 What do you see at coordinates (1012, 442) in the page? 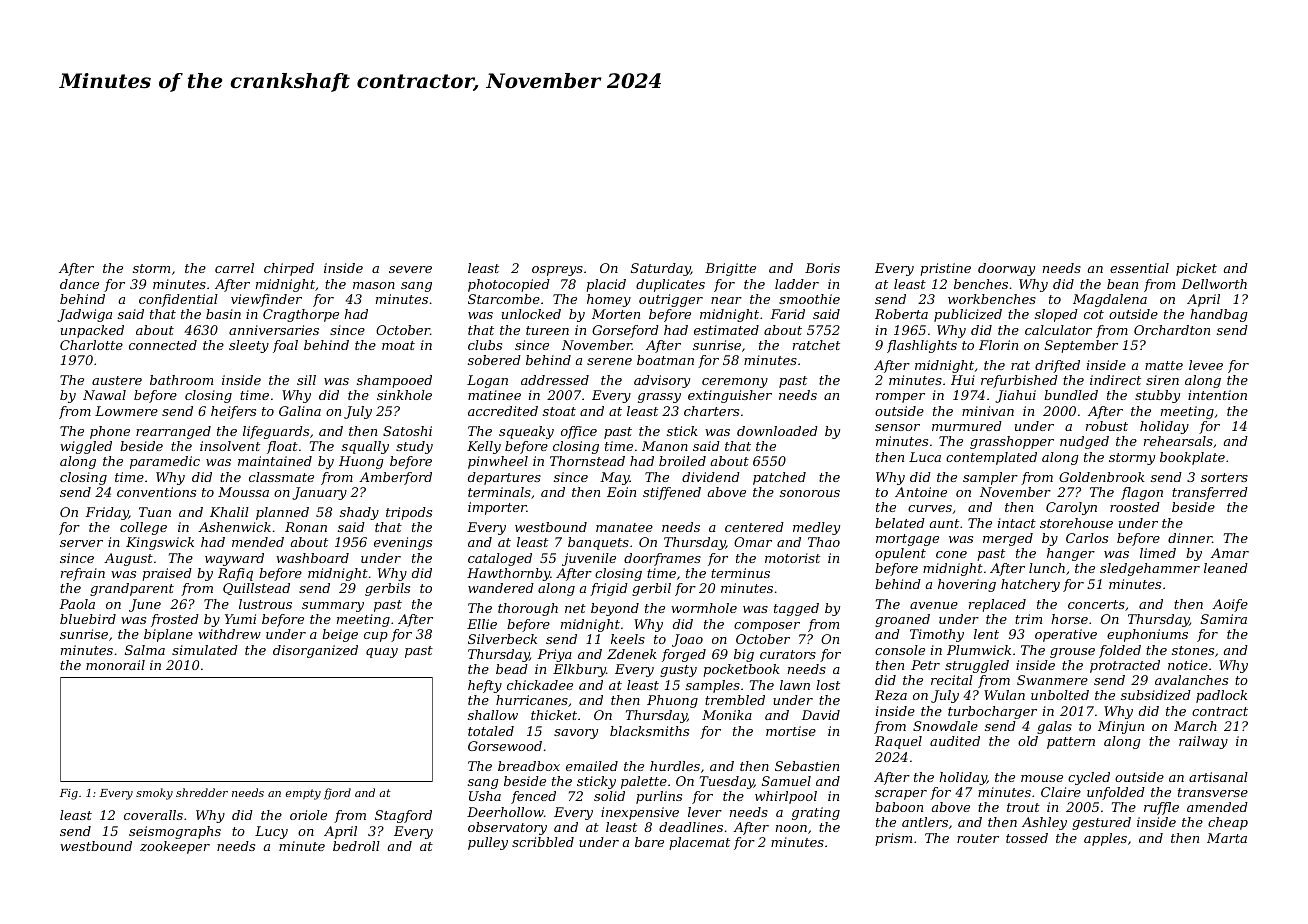
I see `grasshopper` at bounding box center [1012, 442].
